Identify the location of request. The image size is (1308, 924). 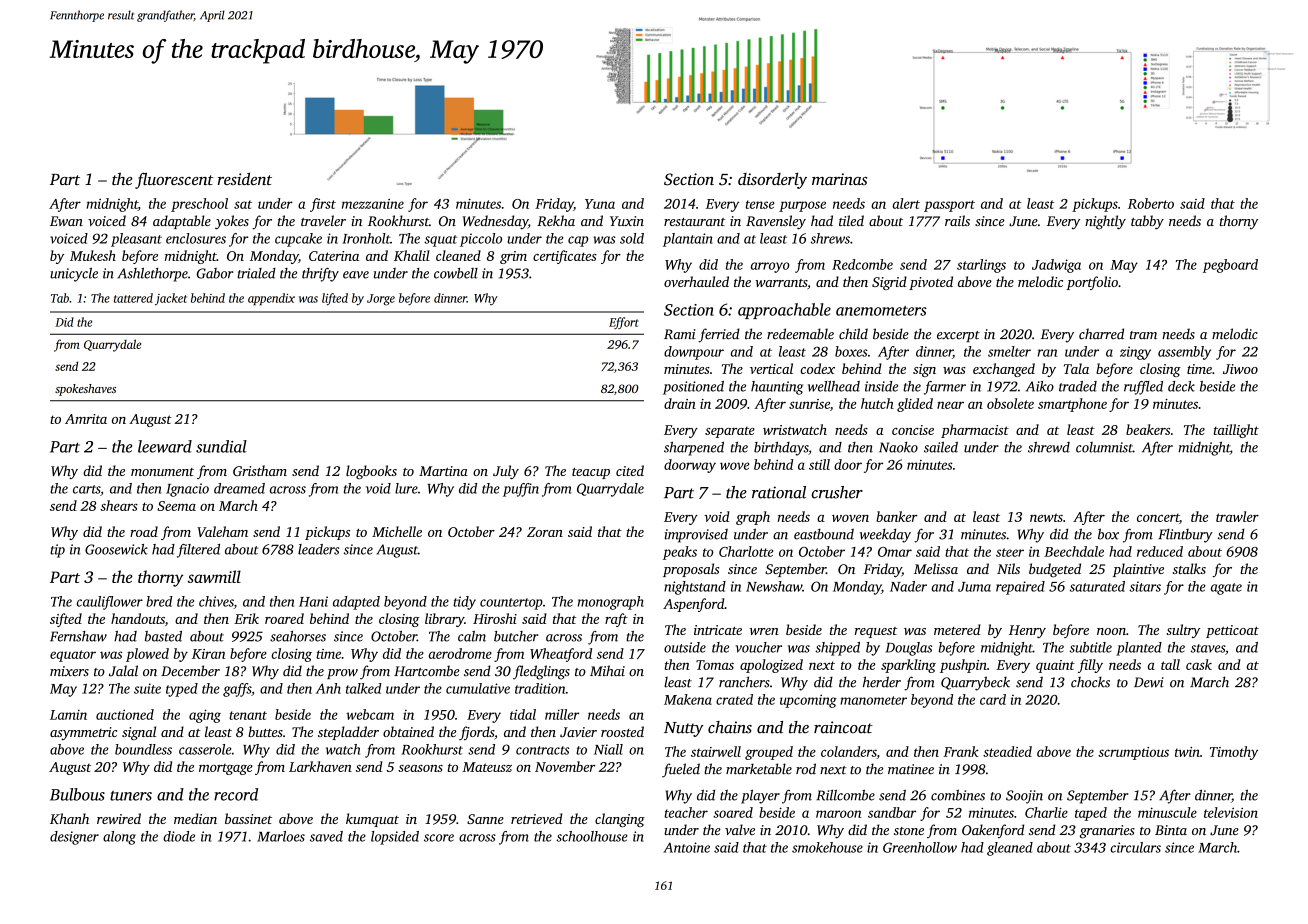
(876, 632).
